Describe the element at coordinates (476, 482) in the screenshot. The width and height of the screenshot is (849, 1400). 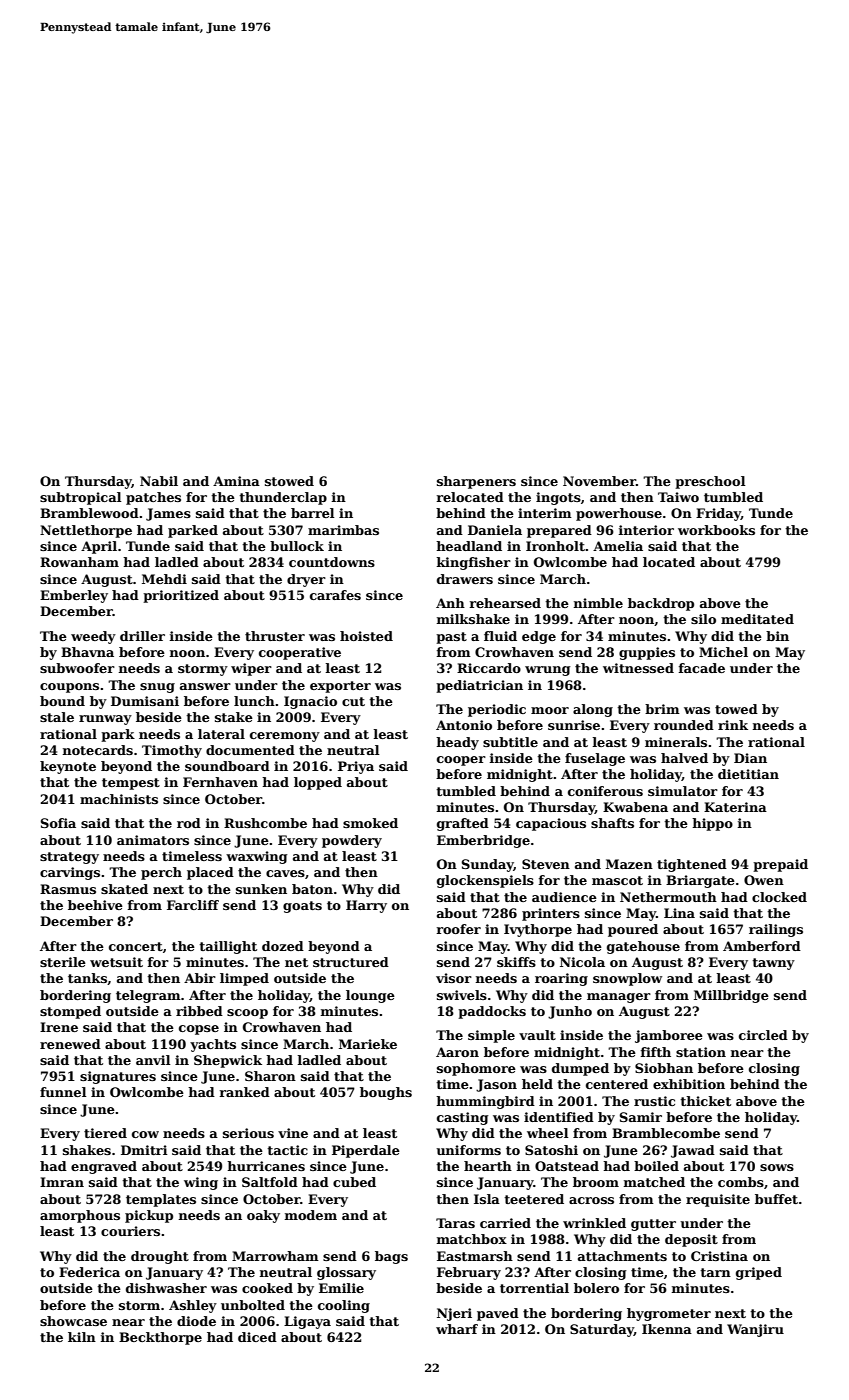
I see `sharpeners` at that location.
